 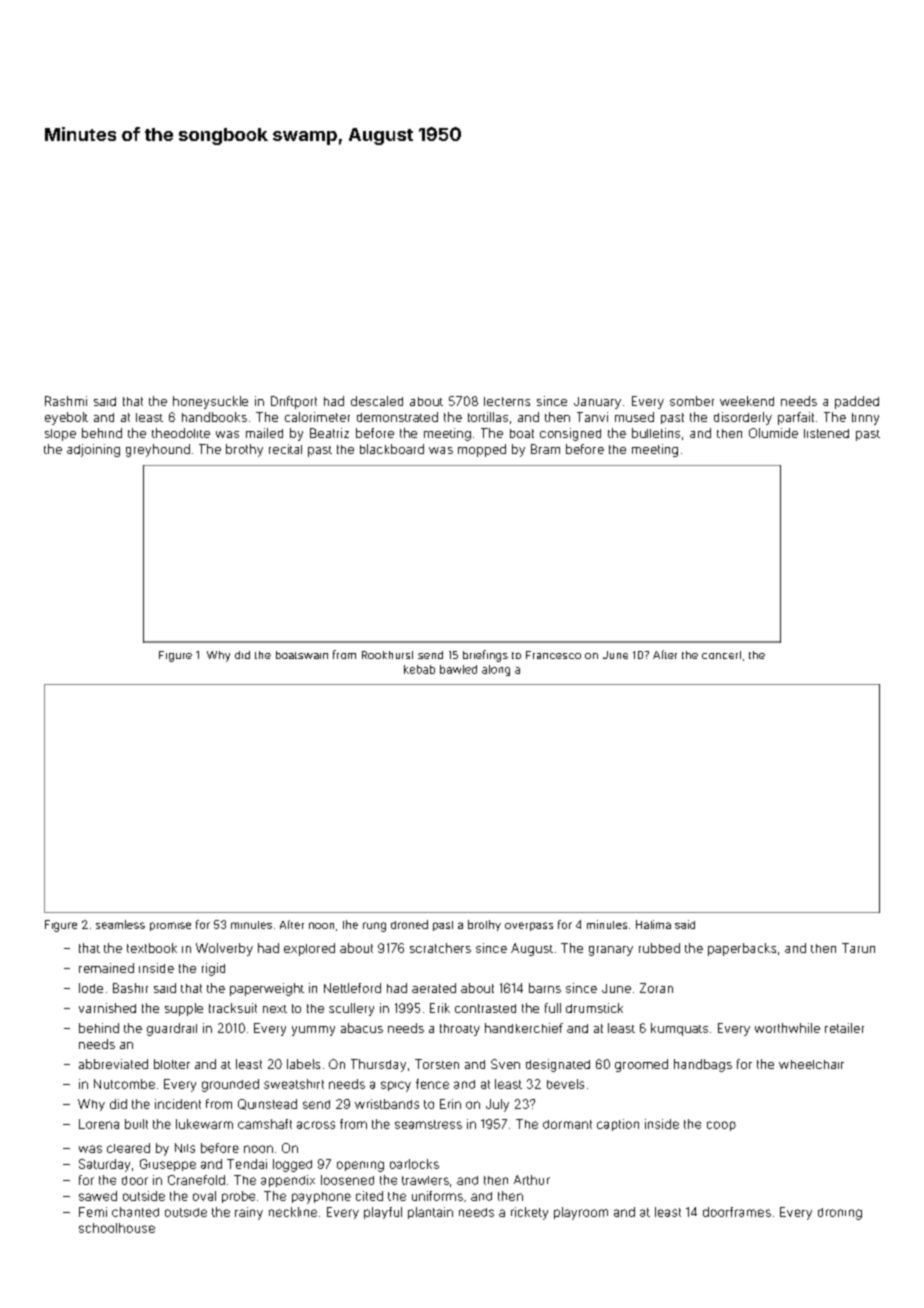 What do you see at coordinates (66, 401) in the screenshot?
I see `Rashmi` at bounding box center [66, 401].
